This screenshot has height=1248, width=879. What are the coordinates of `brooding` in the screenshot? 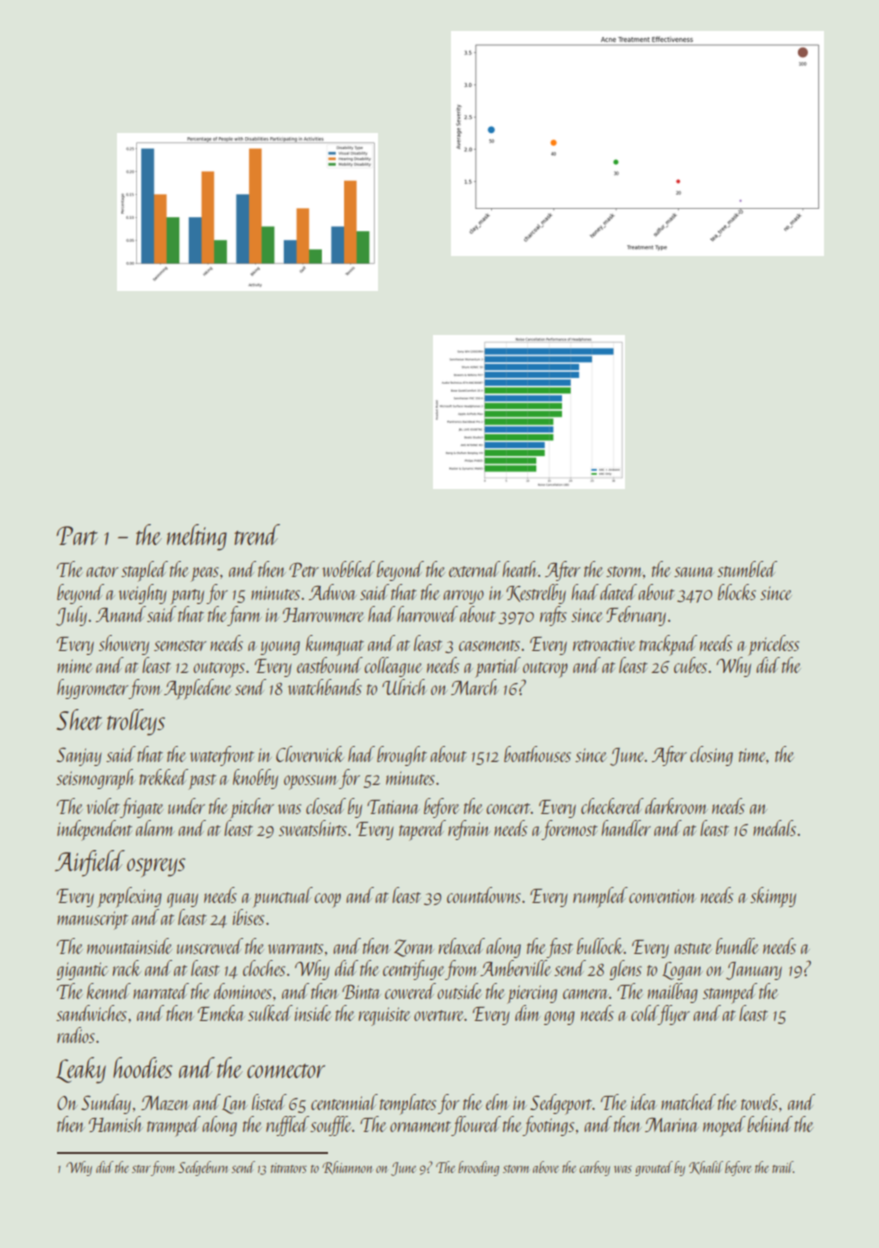 It's located at (478, 1168).
